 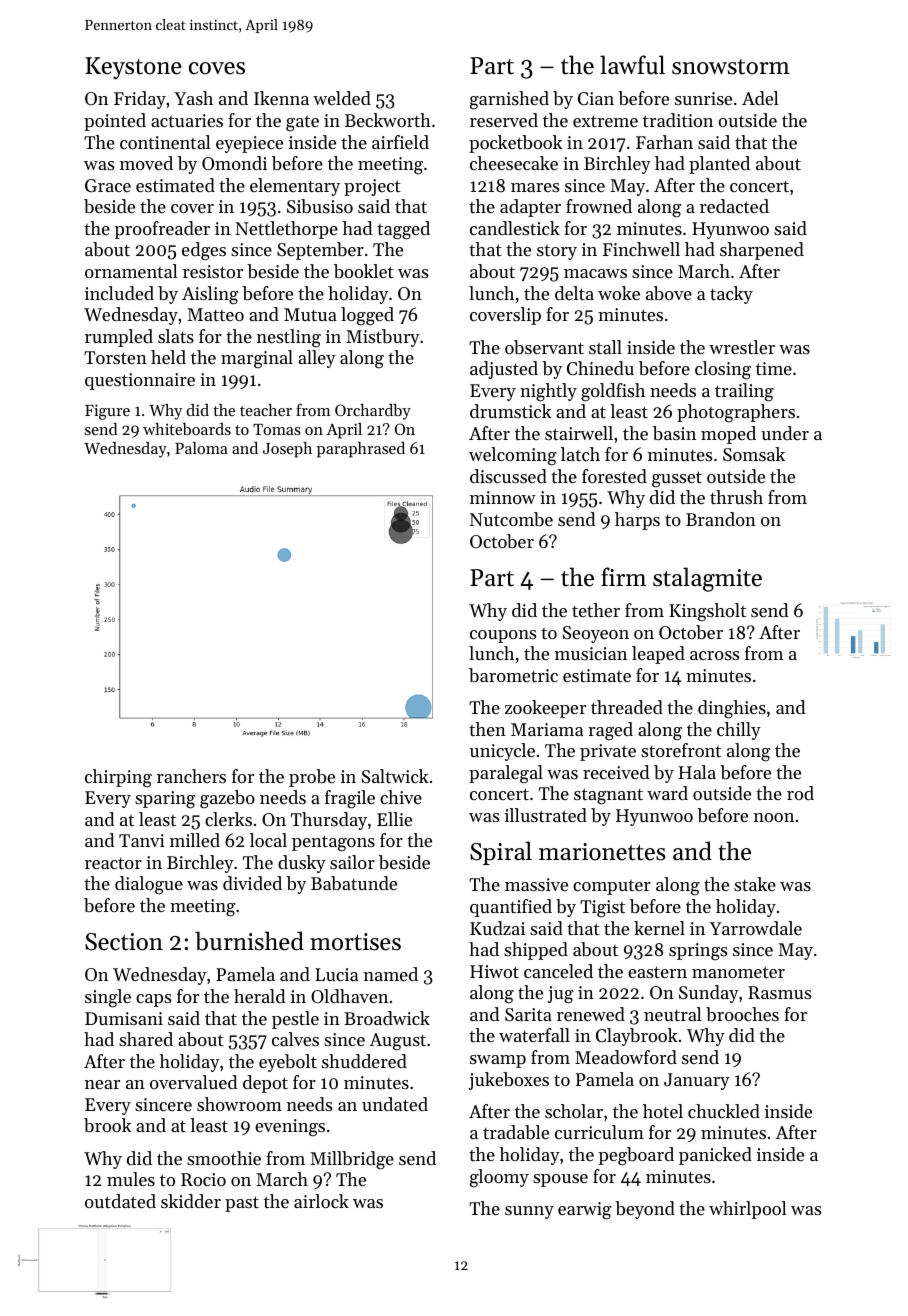 What do you see at coordinates (501, 853) in the image?
I see `Spiral` at bounding box center [501, 853].
